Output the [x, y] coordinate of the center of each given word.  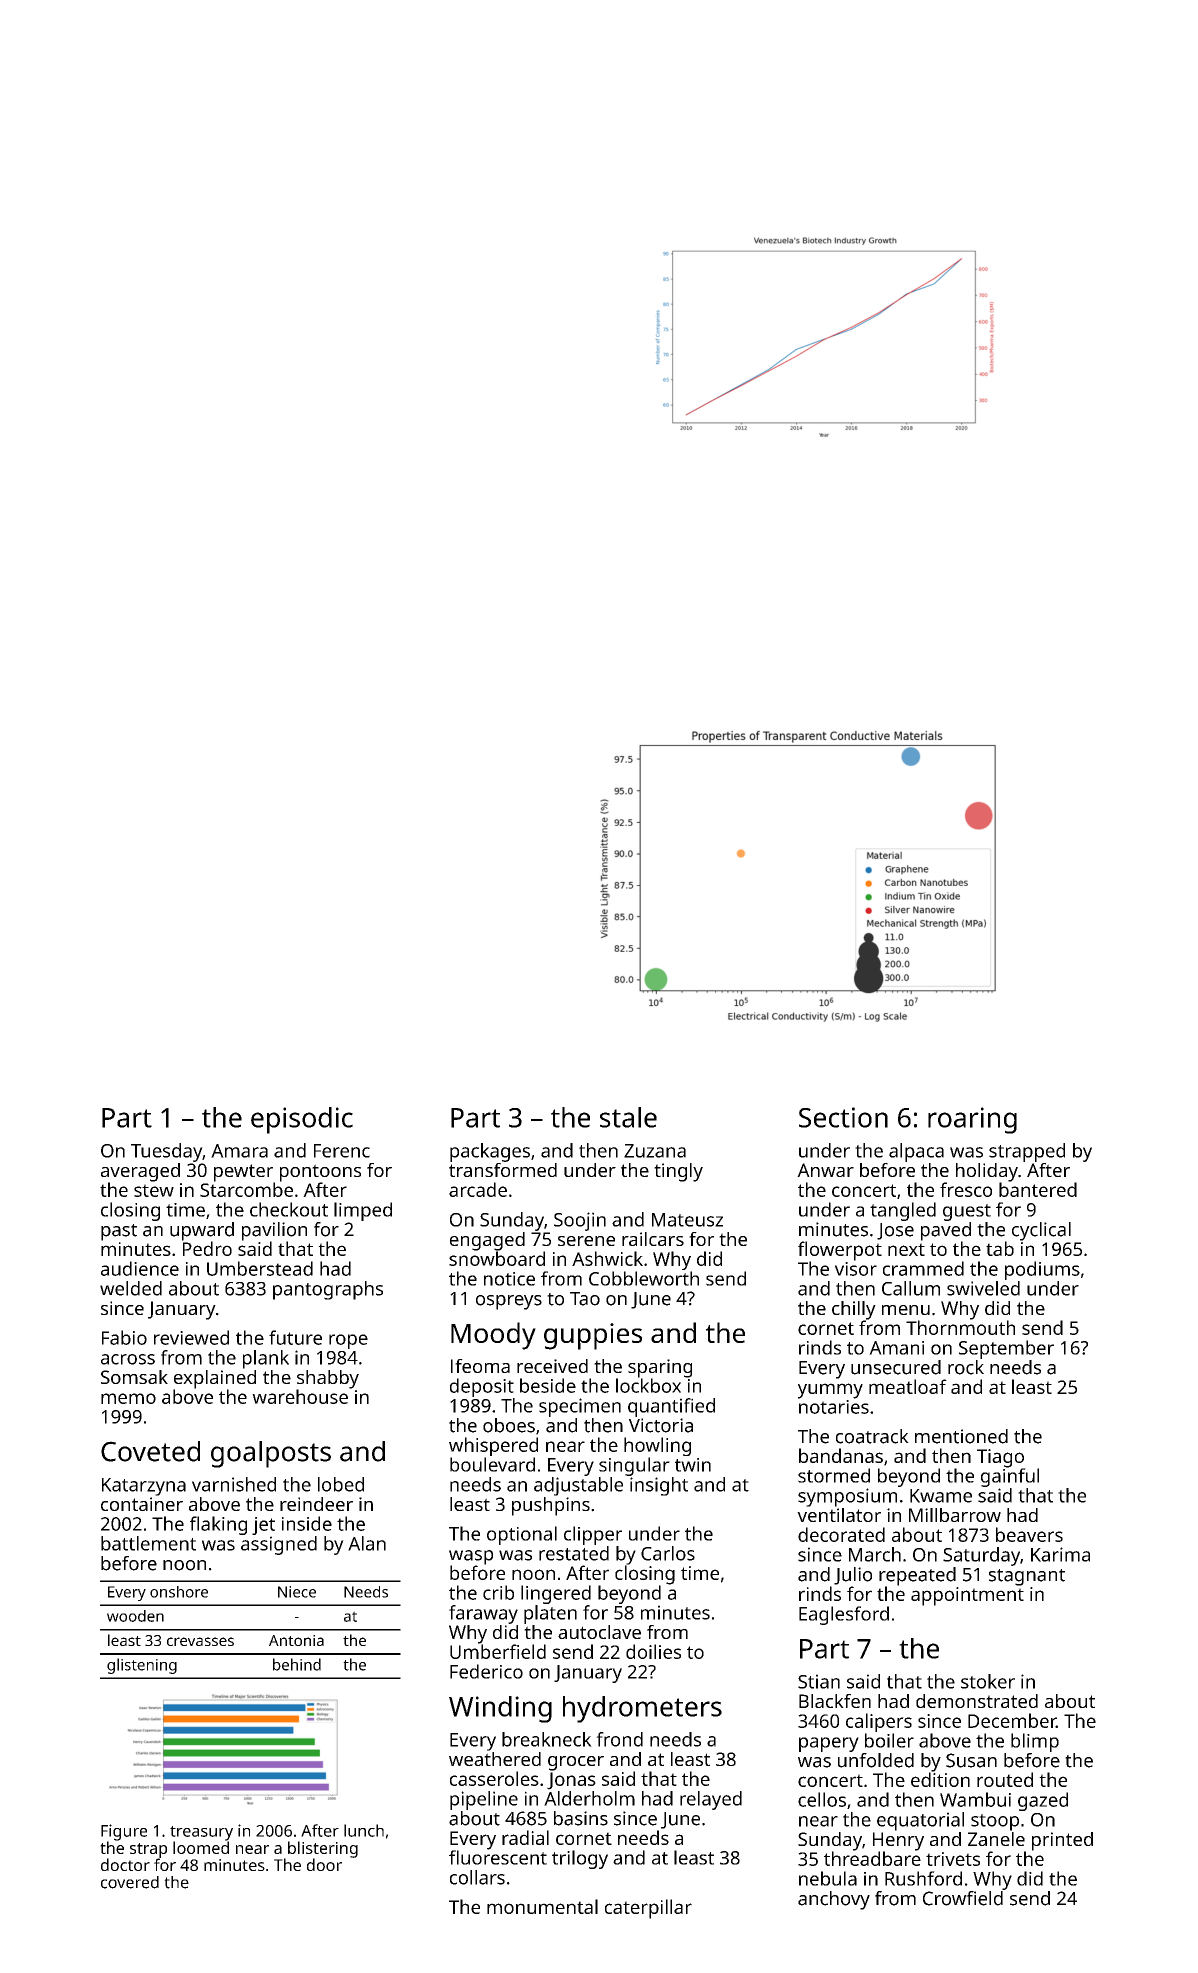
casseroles [494, 1778]
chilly [854, 1310]
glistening [142, 1666]
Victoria [661, 1425]
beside [548, 1385]
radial [525, 1837]
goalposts [271, 1454]
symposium [847, 1497]
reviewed [191, 1337]
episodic [302, 1120]
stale [628, 1117]
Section [843, 1117]
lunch [364, 1830]
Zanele [996, 1839]
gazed [1043, 1801]
